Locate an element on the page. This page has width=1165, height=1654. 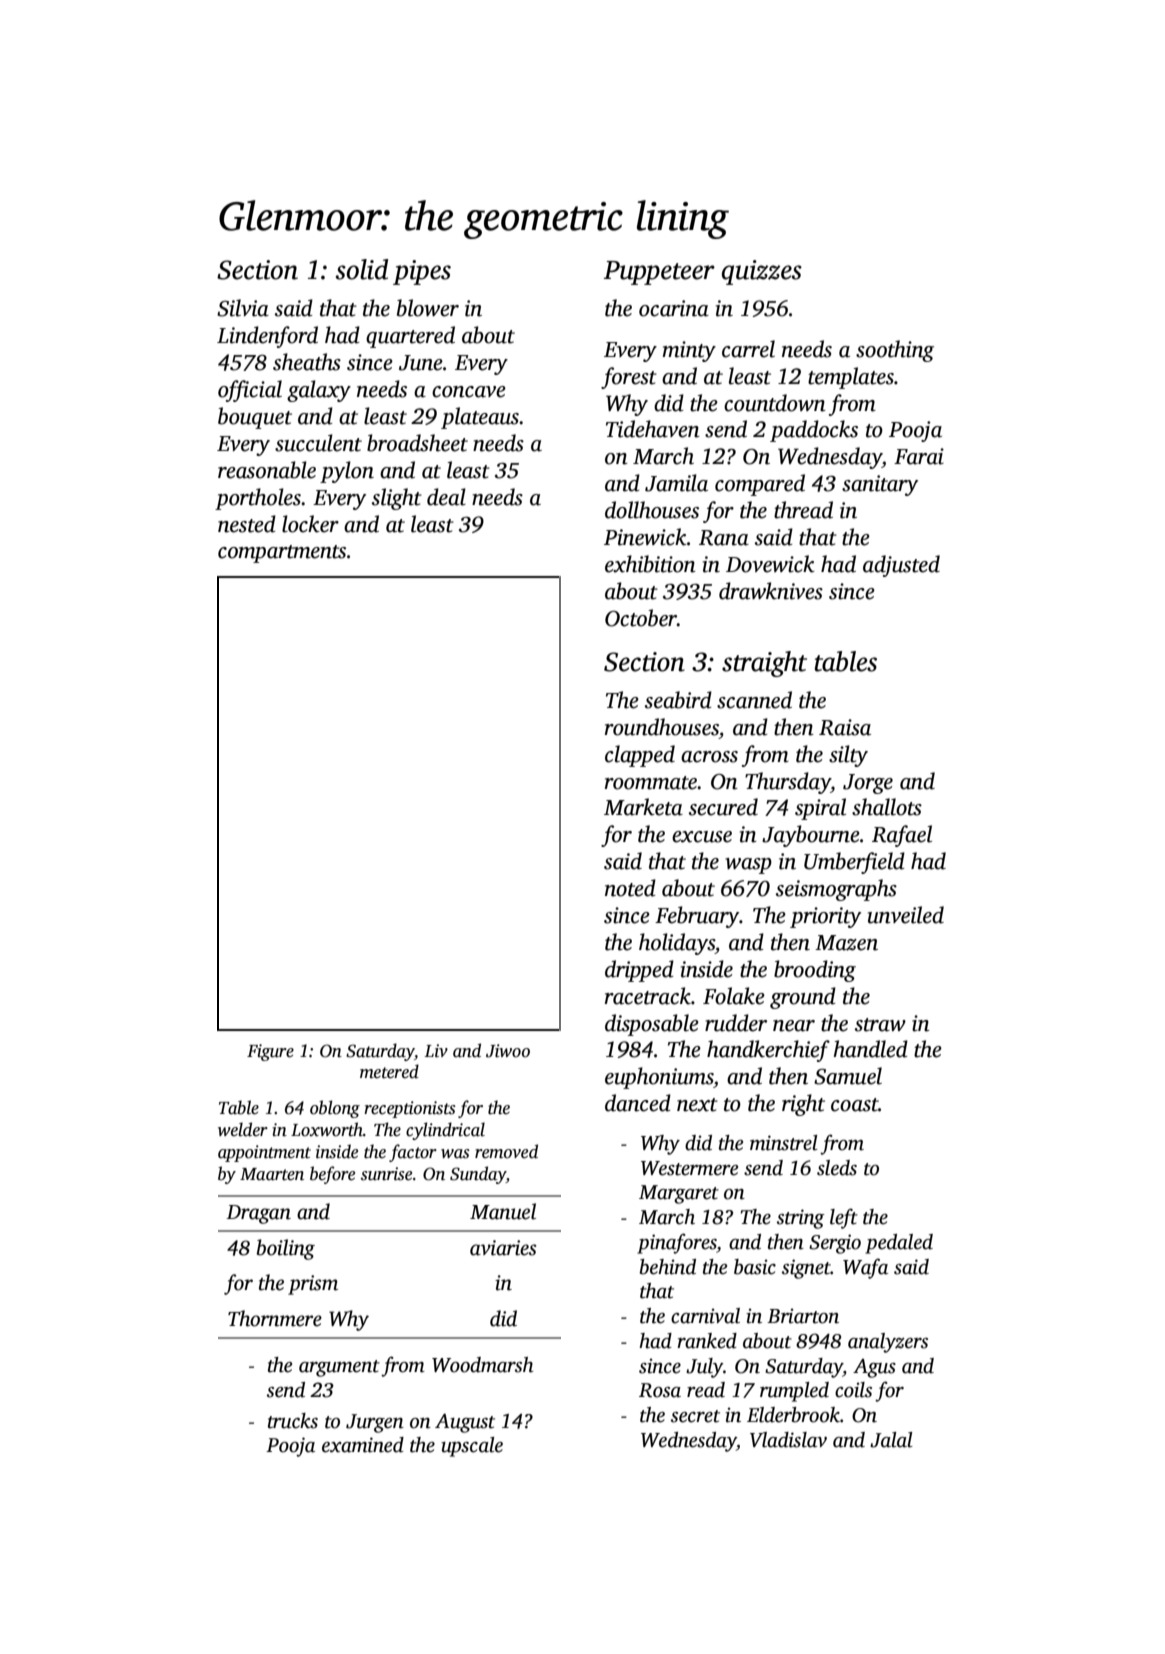
Farai is located at coordinates (919, 456).
